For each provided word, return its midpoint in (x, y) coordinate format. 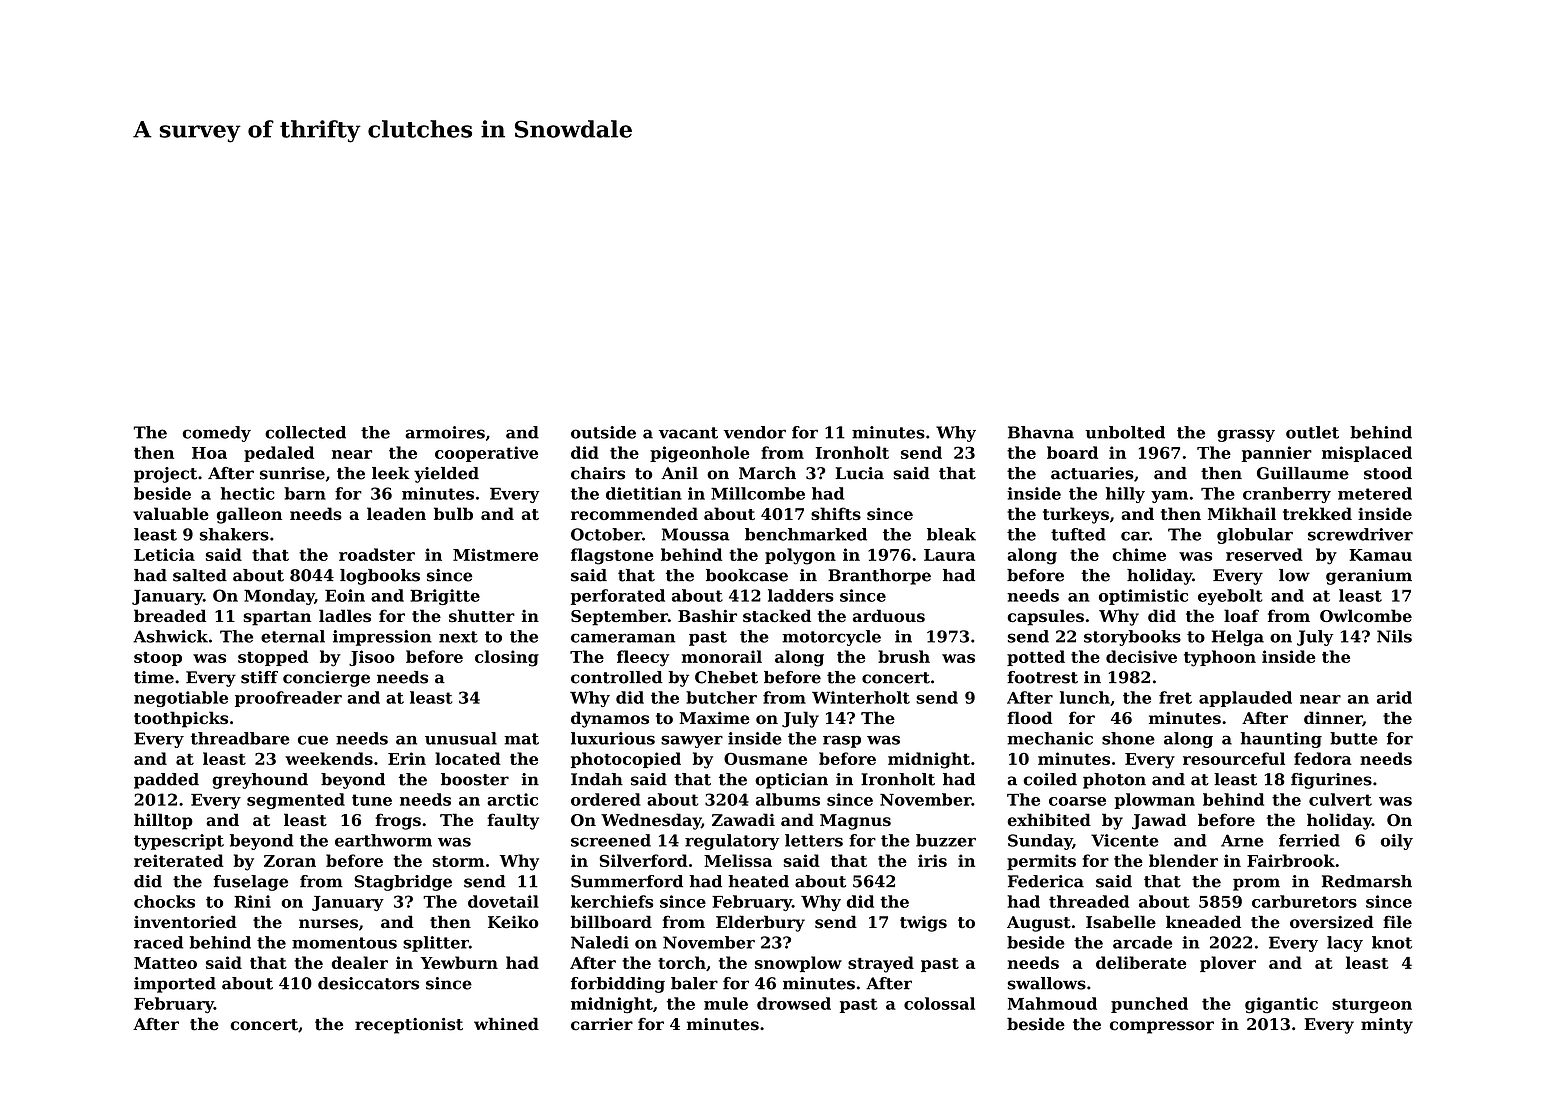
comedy (217, 434)
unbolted (1125, 432)
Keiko (513, 922)
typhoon (1220, 658)
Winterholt (861, 697)
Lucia (859, 473)
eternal (293, 636)
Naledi (600, 942)
